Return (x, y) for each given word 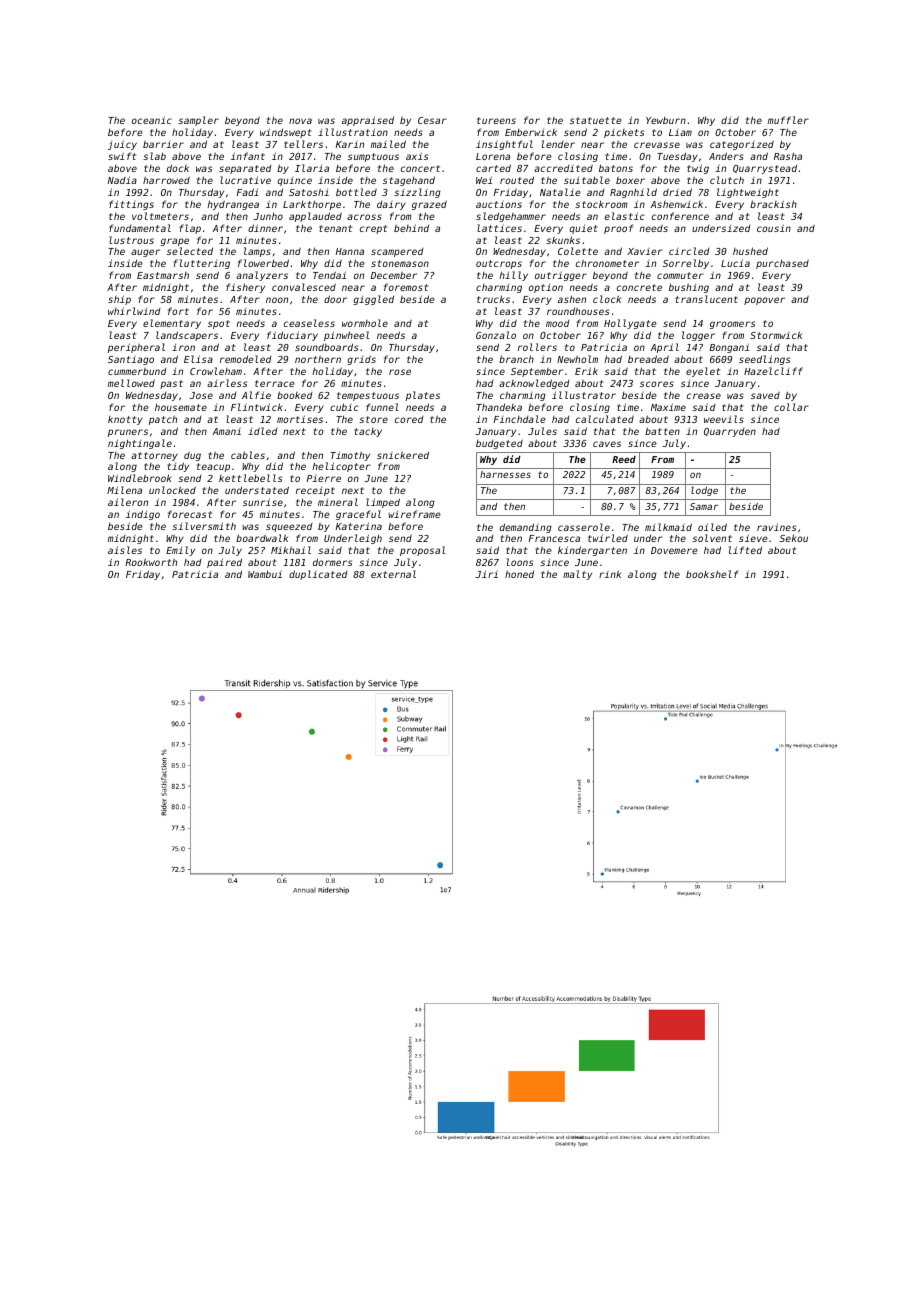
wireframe (414, 514)
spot (219, 324)
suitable (587, 180)
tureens (496, 120)
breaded (648, 359)
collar (791, 407)
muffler (788, 120)
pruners (128, 433)
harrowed (166, 180)
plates (423, 396)
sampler (198, 121)
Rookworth (151, 562)
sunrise (263, 502)
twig (698, 169)
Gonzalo (496, 335)
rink (610, 574)
